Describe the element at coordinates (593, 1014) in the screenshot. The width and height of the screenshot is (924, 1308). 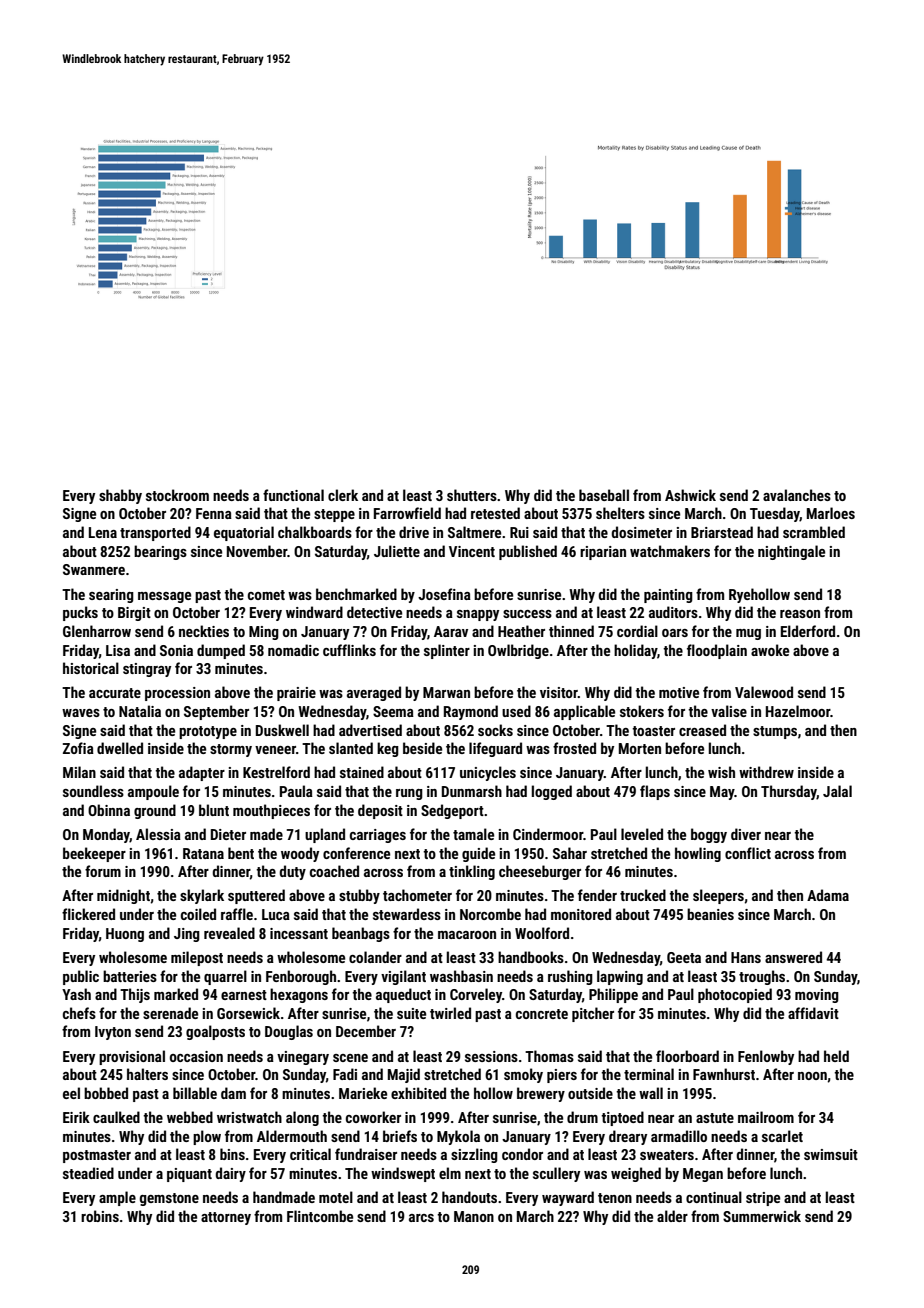
I see `pitcher` at that location.
